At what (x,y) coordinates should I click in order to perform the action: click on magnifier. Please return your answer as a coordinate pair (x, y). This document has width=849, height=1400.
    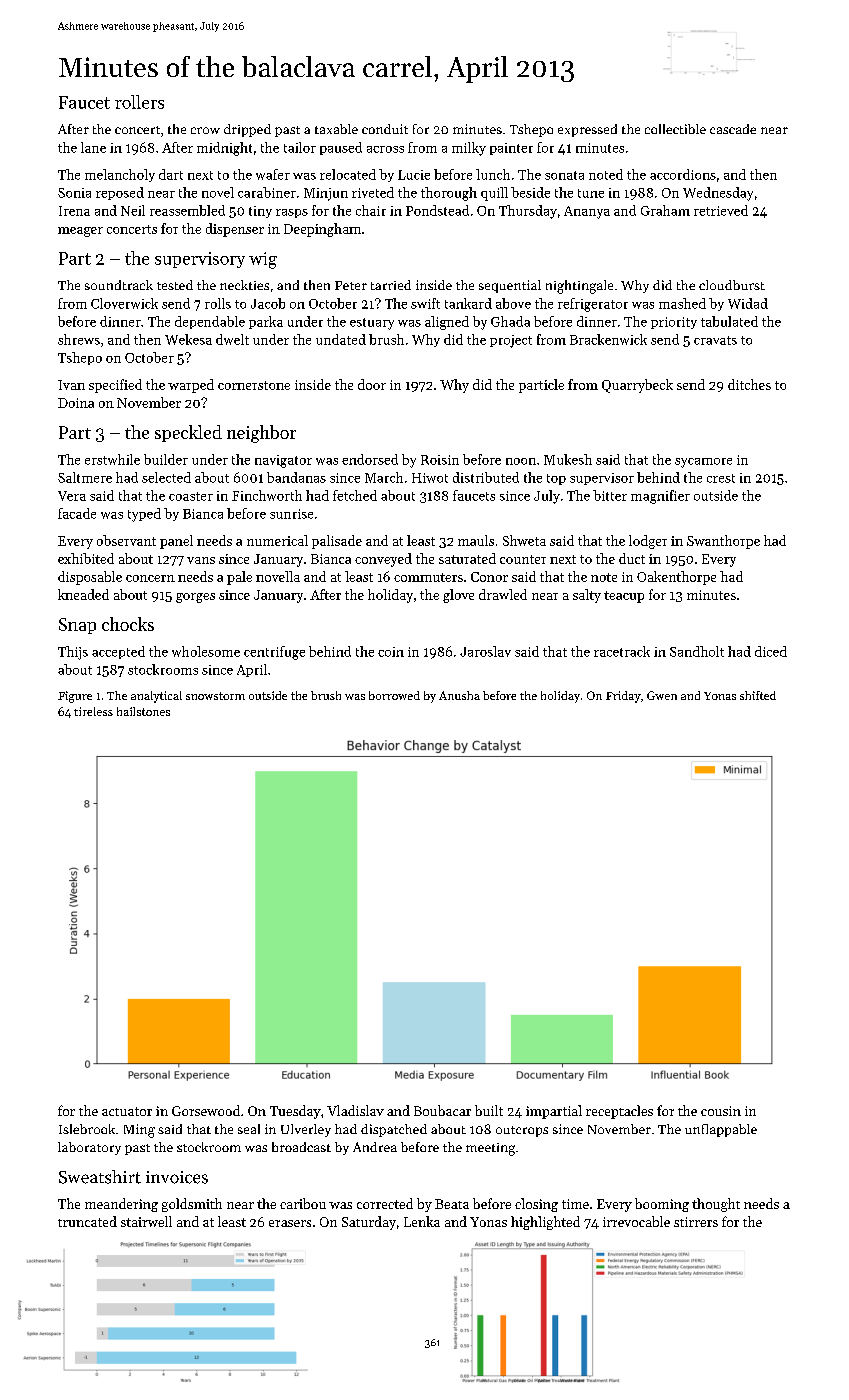
    Looking at the image, I should click on (660, 497).
